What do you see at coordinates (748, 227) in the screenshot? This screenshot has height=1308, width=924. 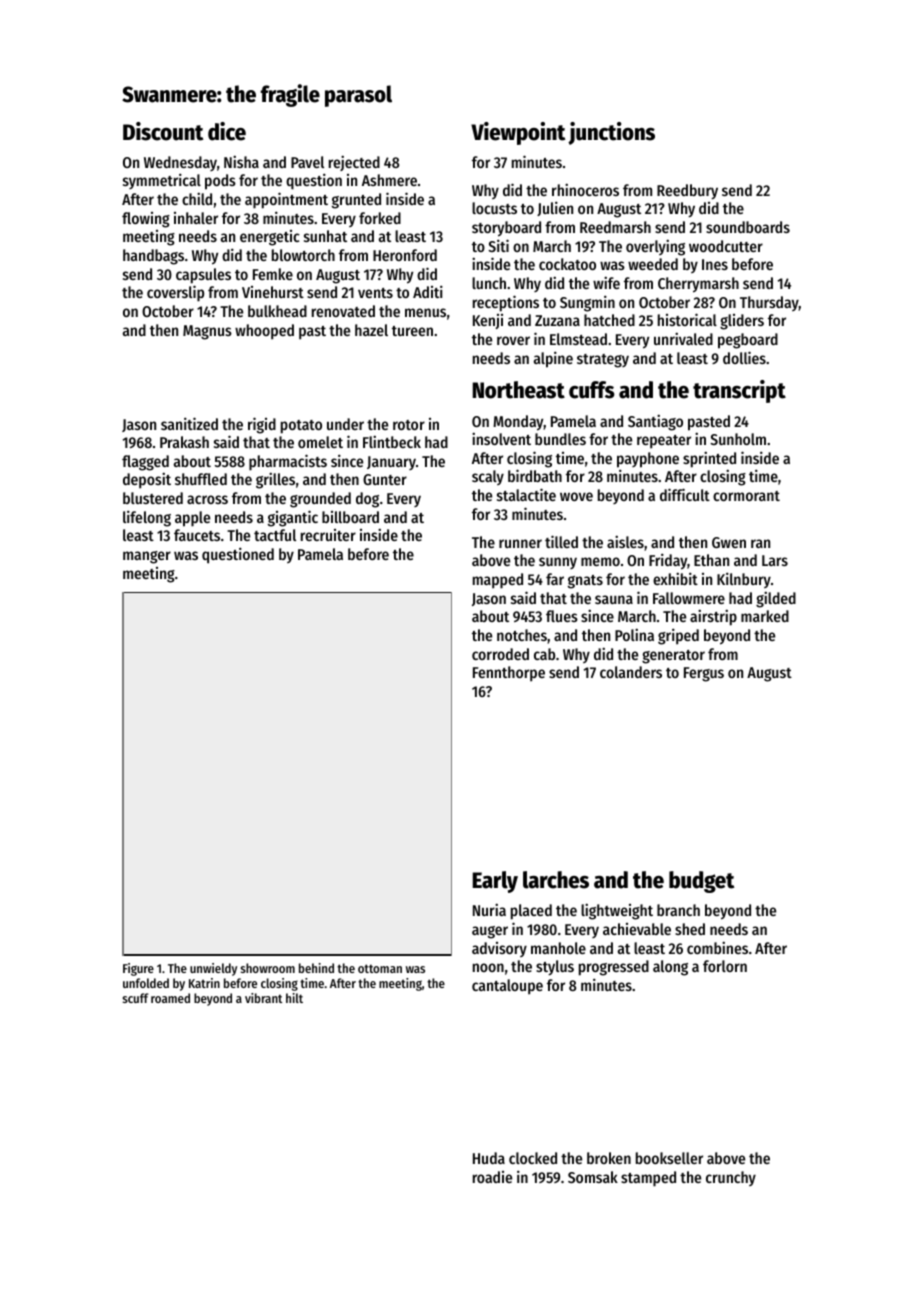 I see `soundboards` at bounding box center [748, 227].
